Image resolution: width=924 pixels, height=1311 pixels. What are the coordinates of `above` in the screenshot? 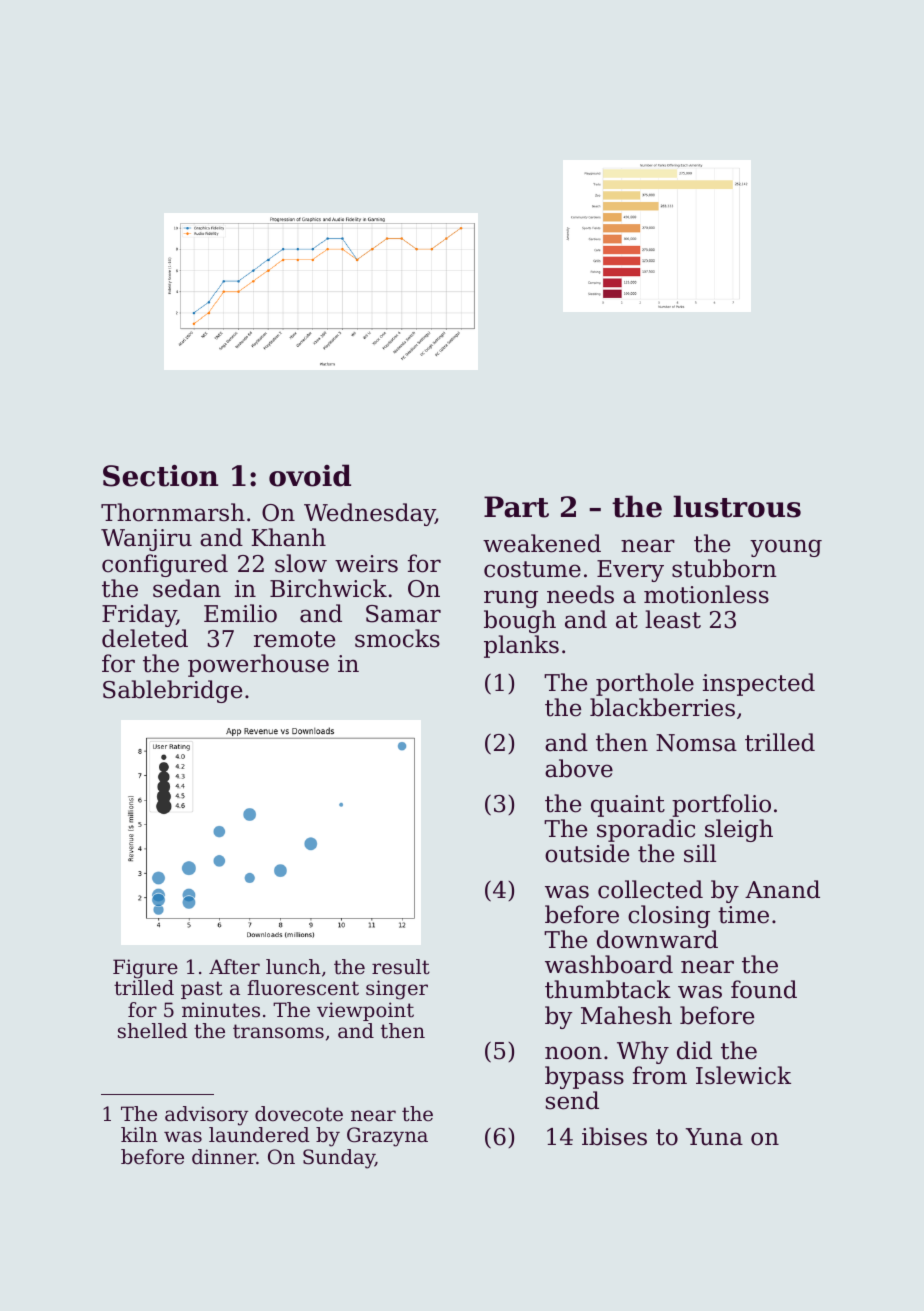 It's located at (579, 768).
